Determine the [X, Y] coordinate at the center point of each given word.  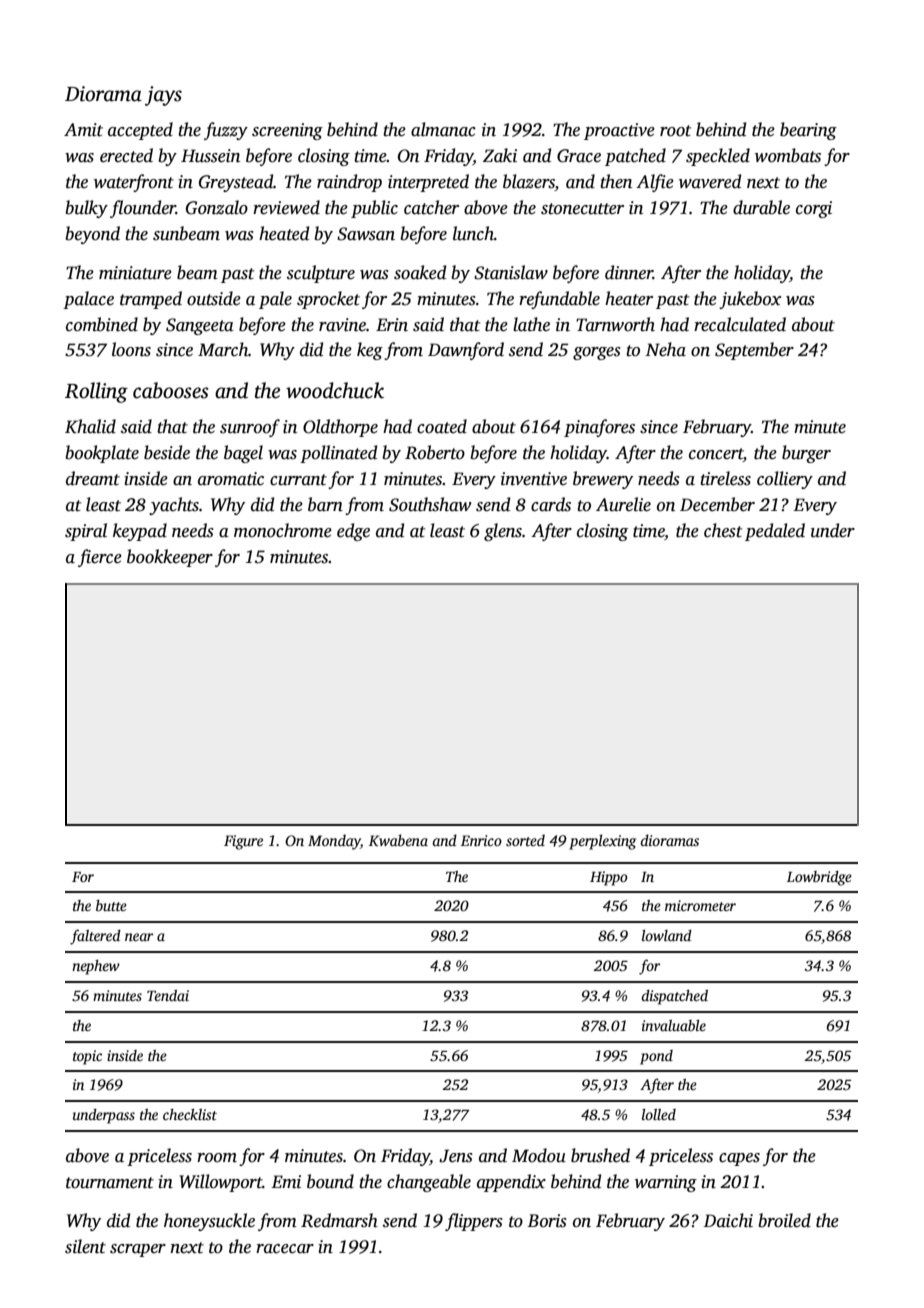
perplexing [602, 842]
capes [739, 1159]
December [717, 504]
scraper [138, 1250]
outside [214, 298]
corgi [814, 209]
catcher [431, 207]
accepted [140, 131]
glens [503, 532]
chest [723, 530]
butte [111, 905]
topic [87, 1057]
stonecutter [582, 209]
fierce [100, 558]
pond [656, 1057]
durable [761, 207]
